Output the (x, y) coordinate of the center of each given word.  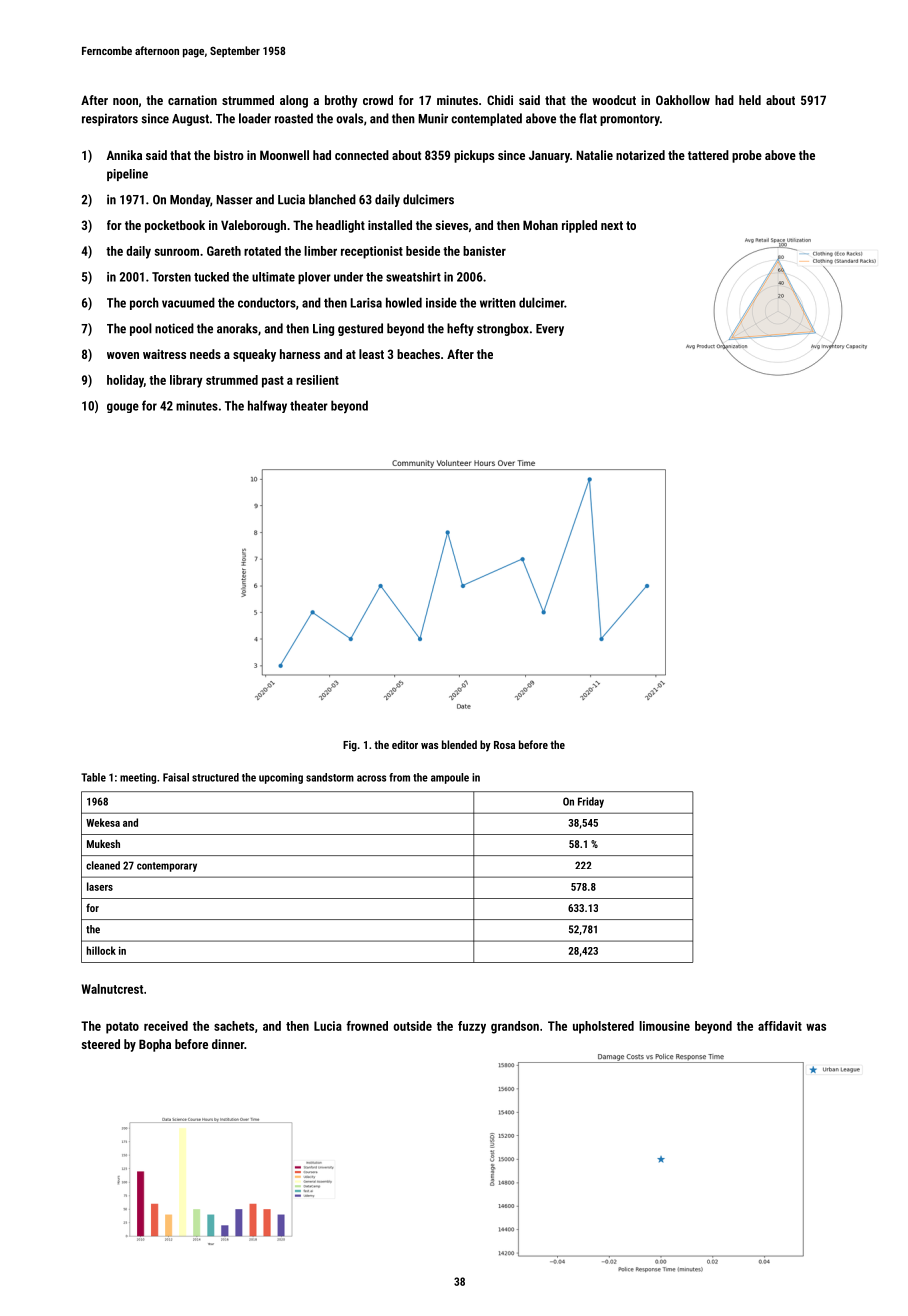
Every (550, 330)
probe (747, 156)
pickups (474, 156)
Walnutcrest (112, 989)
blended (459, 744)
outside (412, 1026)
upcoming (281, 778)
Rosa (504, 745)
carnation (192, 100)
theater (309, 405)
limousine (664, 1026)
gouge (123, 408)
